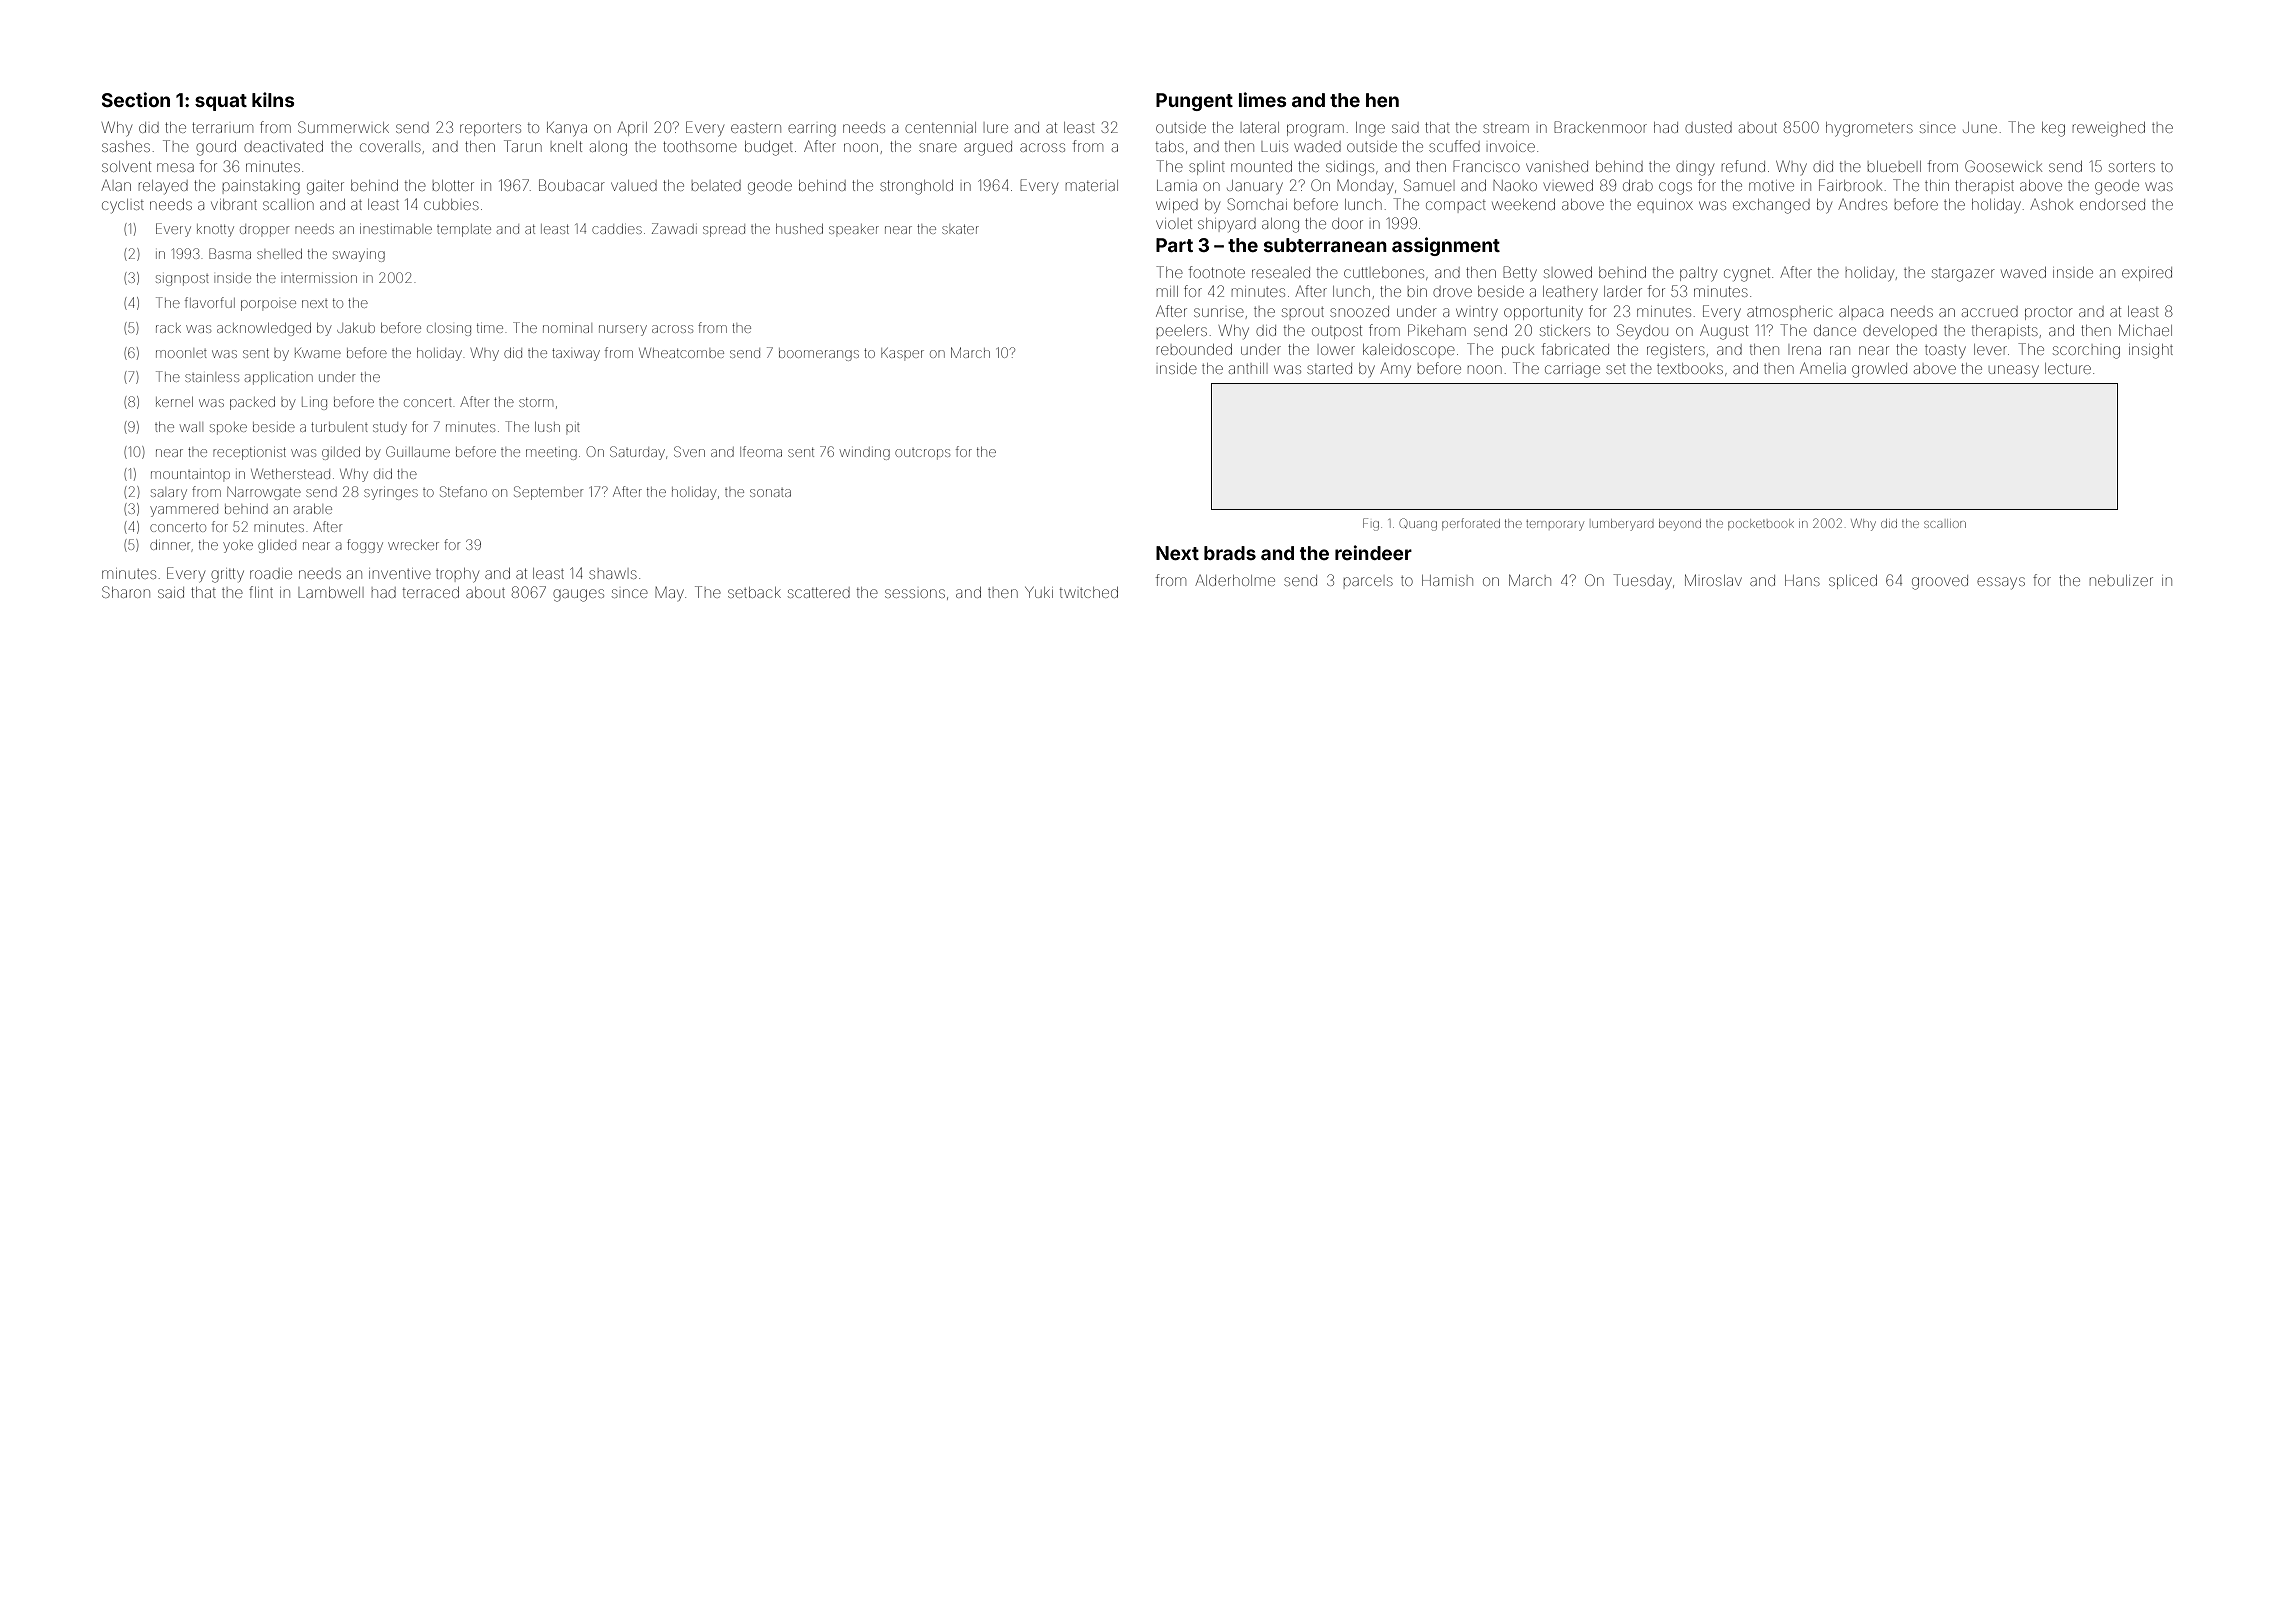  I want to click on kilns, so click(273, 99).
